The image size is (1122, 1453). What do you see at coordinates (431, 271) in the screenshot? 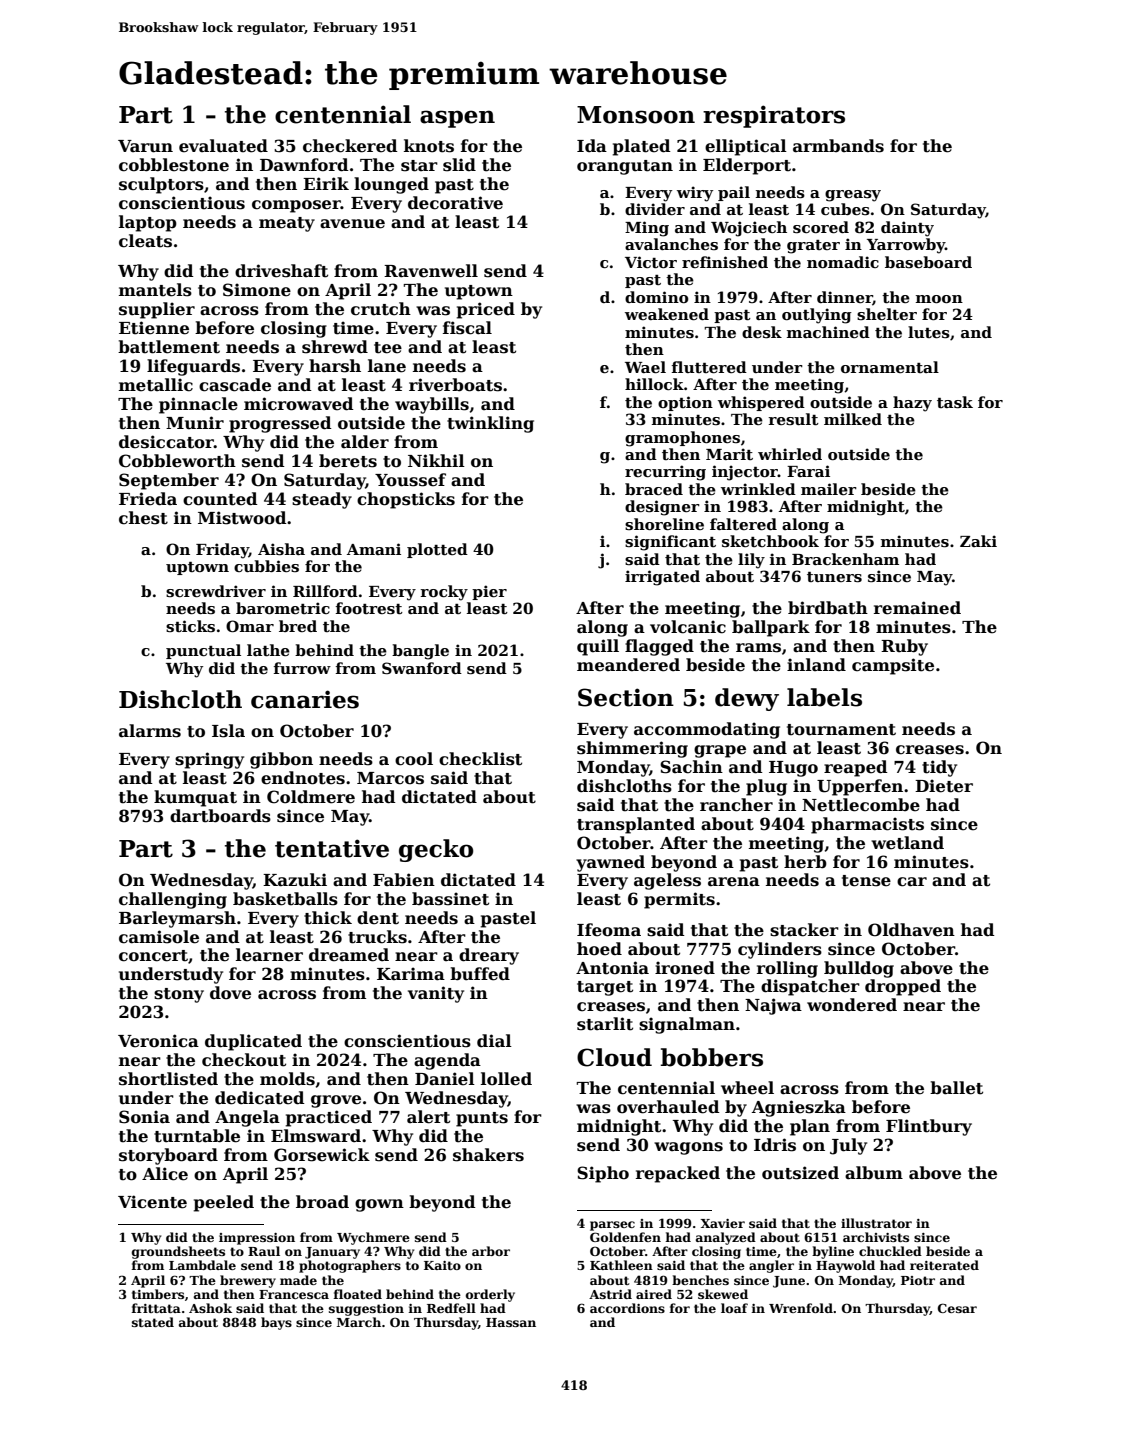
I see `Ravenwell` at bounding box center [431, 271].
